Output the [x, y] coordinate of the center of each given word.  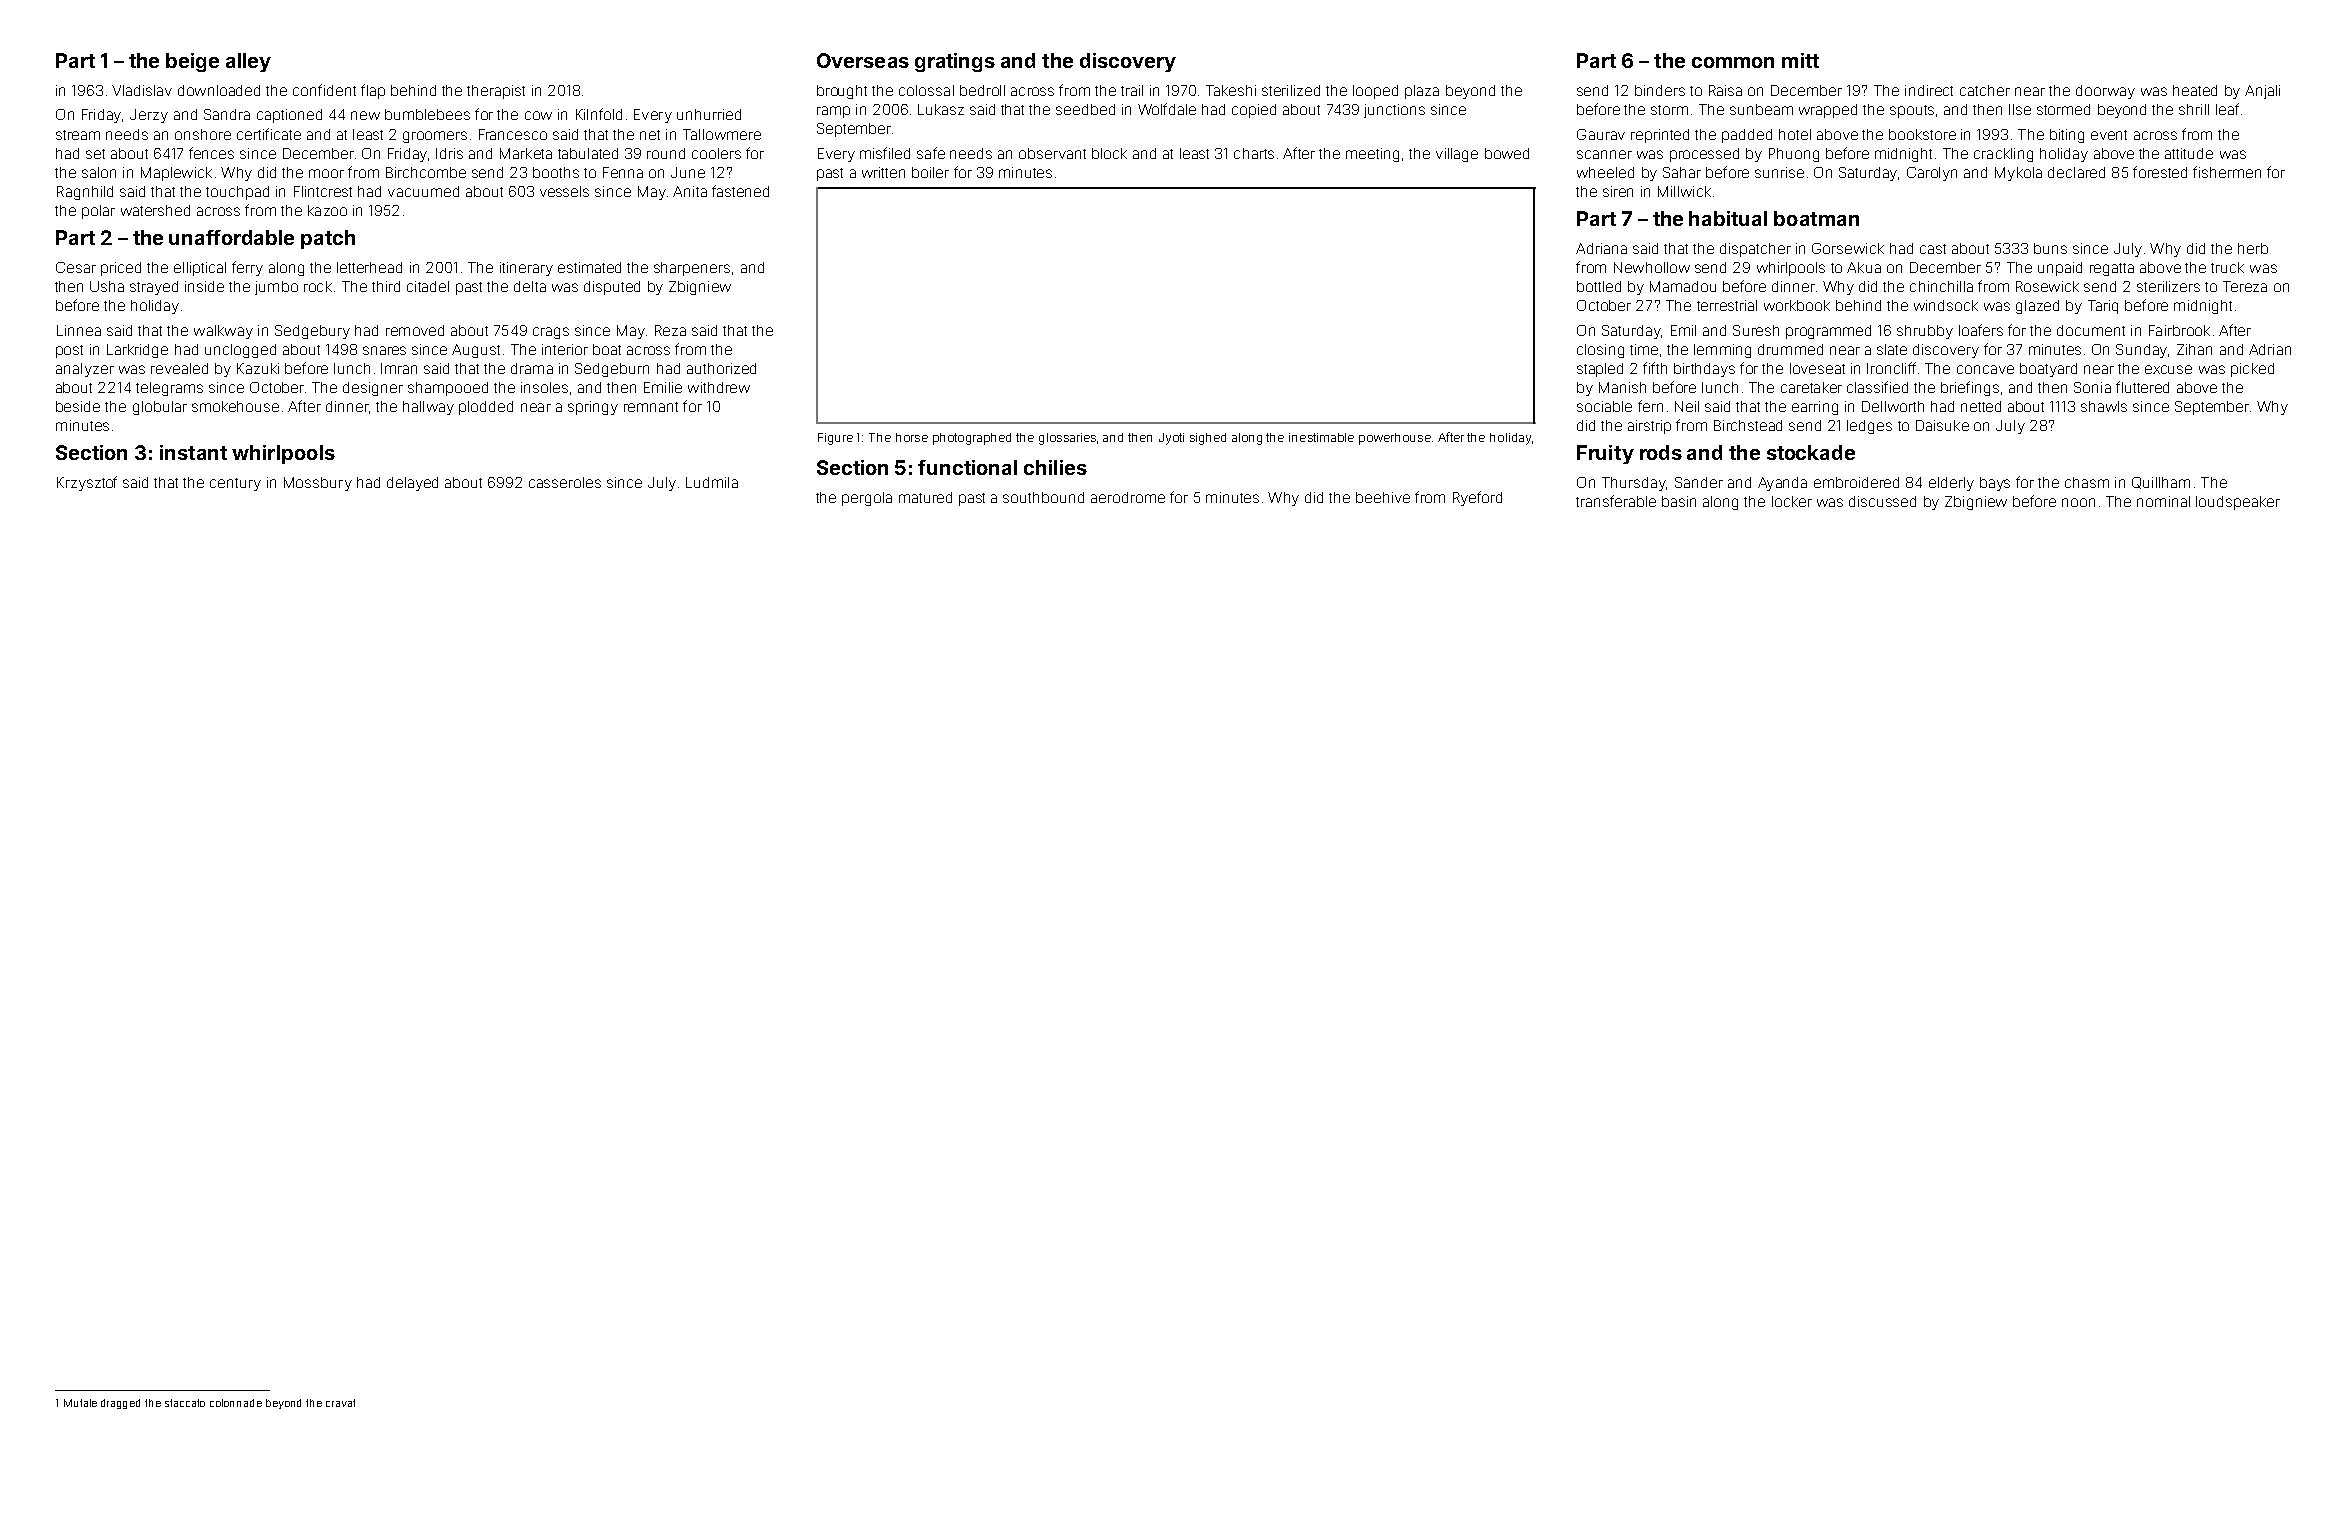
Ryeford [1477, 498]
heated [2195, 90]
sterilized [1291, 90]
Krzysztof [87, 483]
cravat [340, 1403]
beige [192, 62]
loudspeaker [2238, 503]
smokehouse [235, 406]
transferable [1616, 501]
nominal [2163, 501]
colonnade [236, 1403]
